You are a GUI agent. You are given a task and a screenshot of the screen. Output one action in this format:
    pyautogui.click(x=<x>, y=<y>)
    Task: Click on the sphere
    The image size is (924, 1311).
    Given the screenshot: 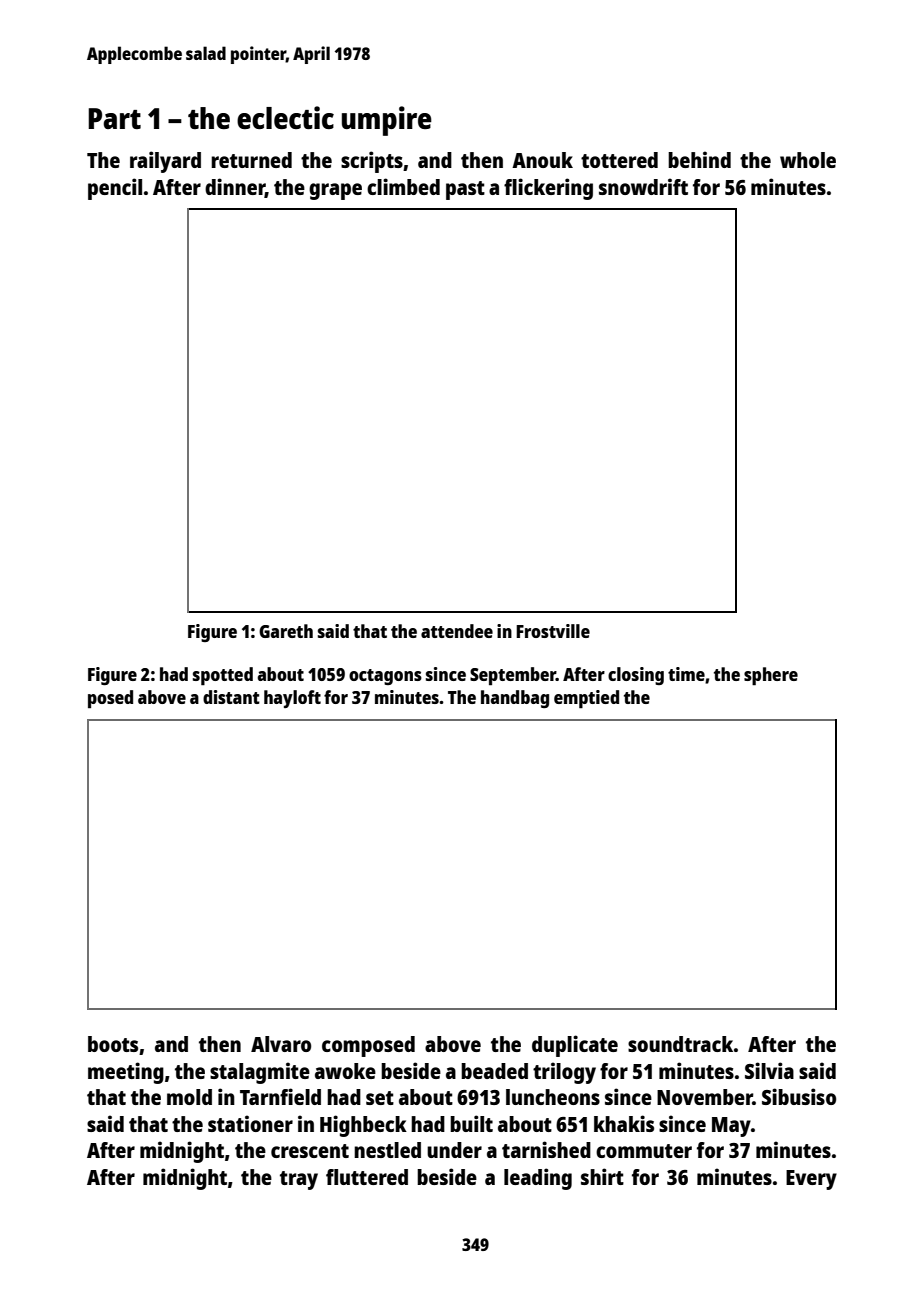 What is the action you would take?
    pyautogui.click(x=771, y=676)
